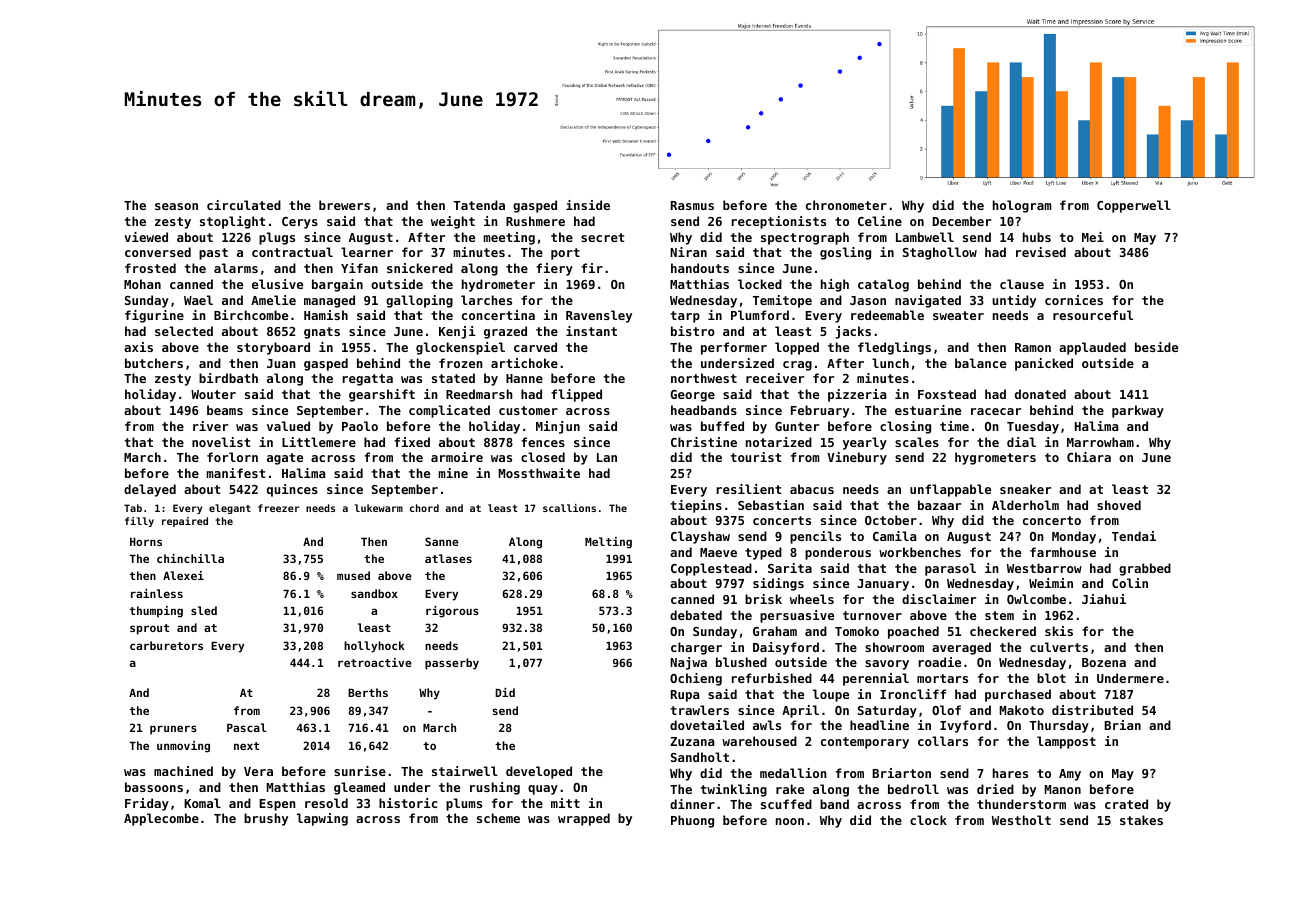  What do you see at coordinates (1089, 457) in the image?
I see `Chiara` at bounding box center [1089, 457].
